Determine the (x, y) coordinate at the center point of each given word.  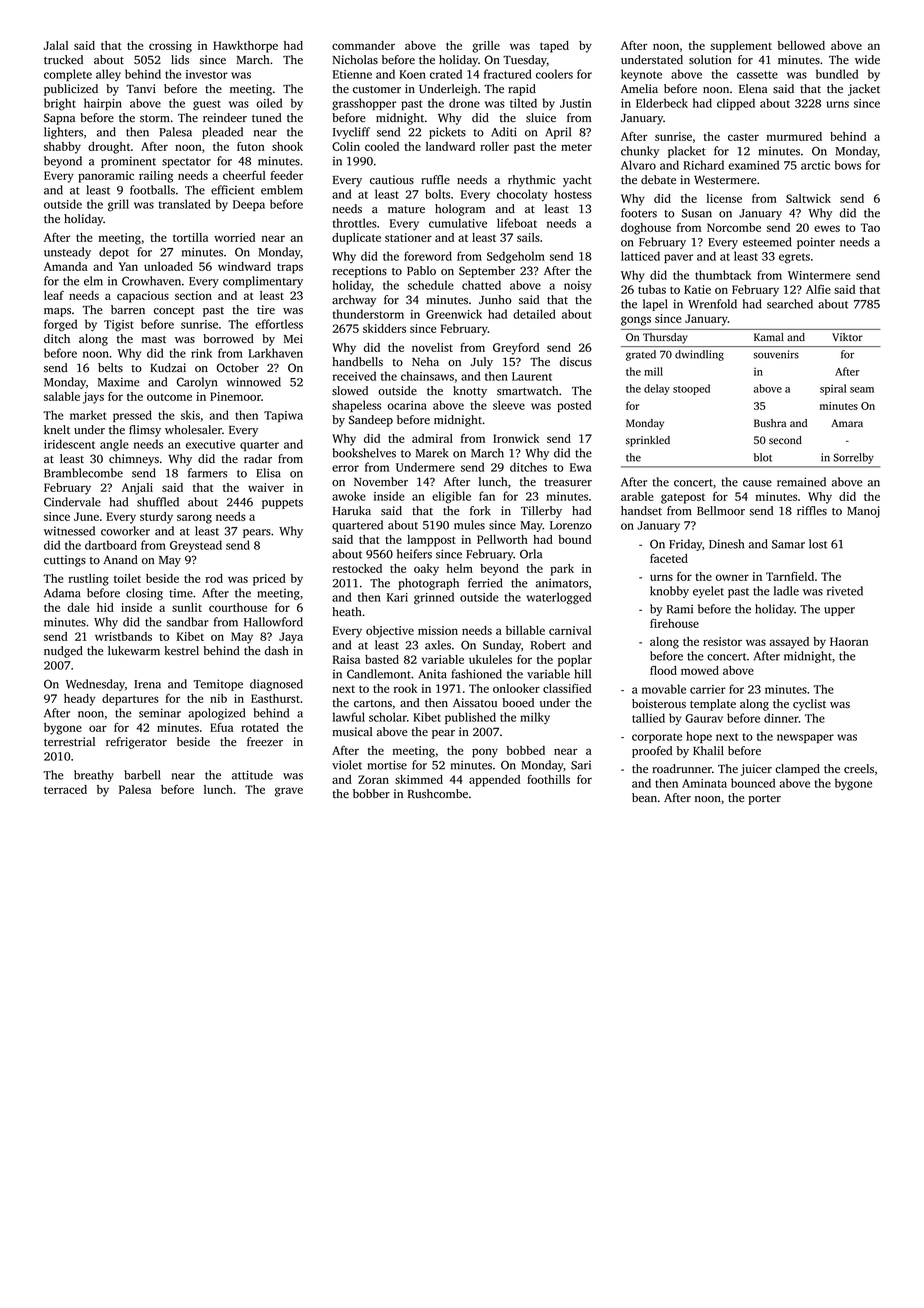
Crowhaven (151, 281)
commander (363, 45)
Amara (847, 423)
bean (644, 798)
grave (289, 792)
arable (637, 496)
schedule (431, 285)
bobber (371, 794)
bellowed (801, 45)
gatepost (683, 498)
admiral (432, 438)
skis (190, 415)
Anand (120, 559)
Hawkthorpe (245, 47)
